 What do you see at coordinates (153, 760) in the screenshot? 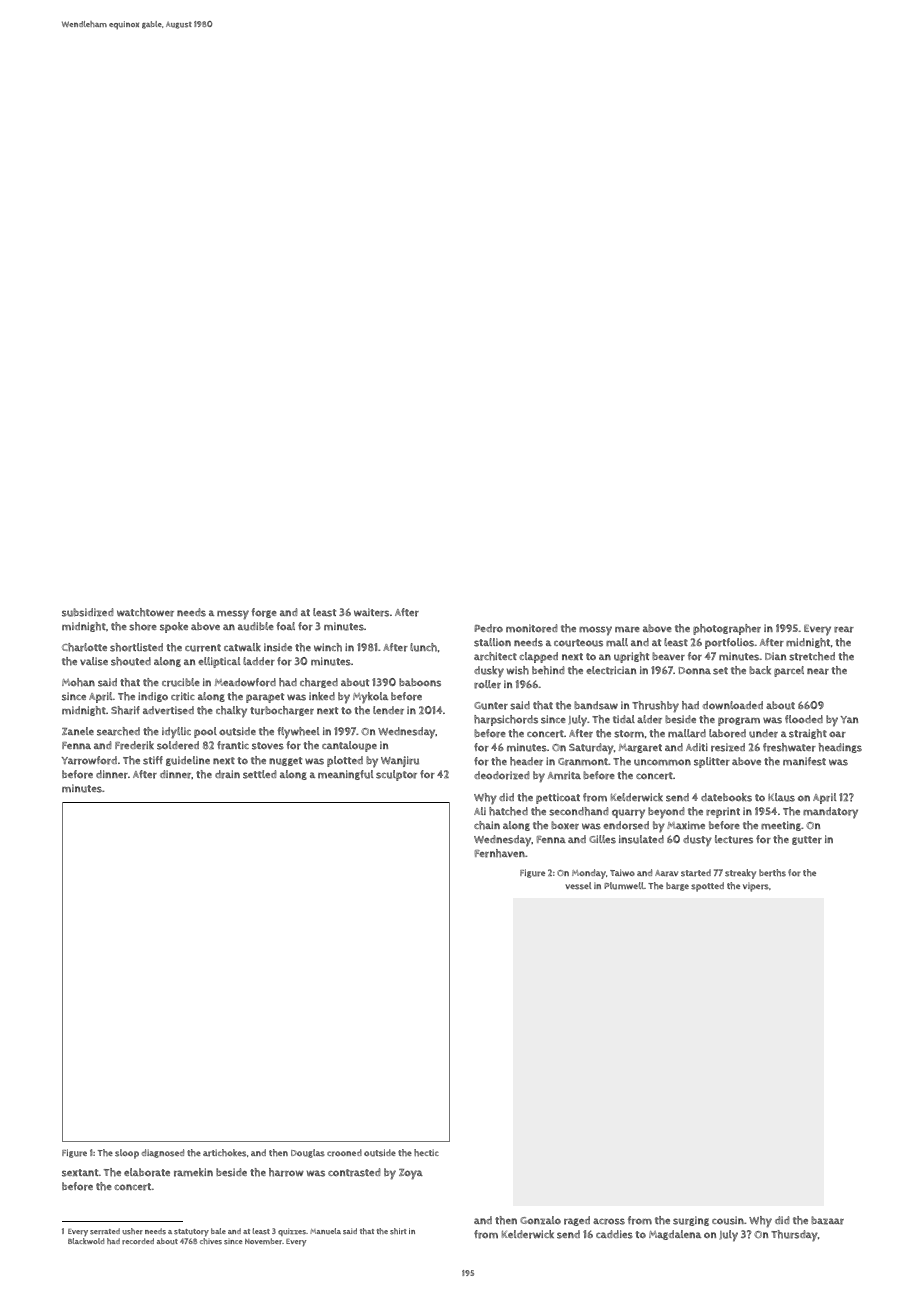
I see `stiff` at bounding box center [153, 760].
